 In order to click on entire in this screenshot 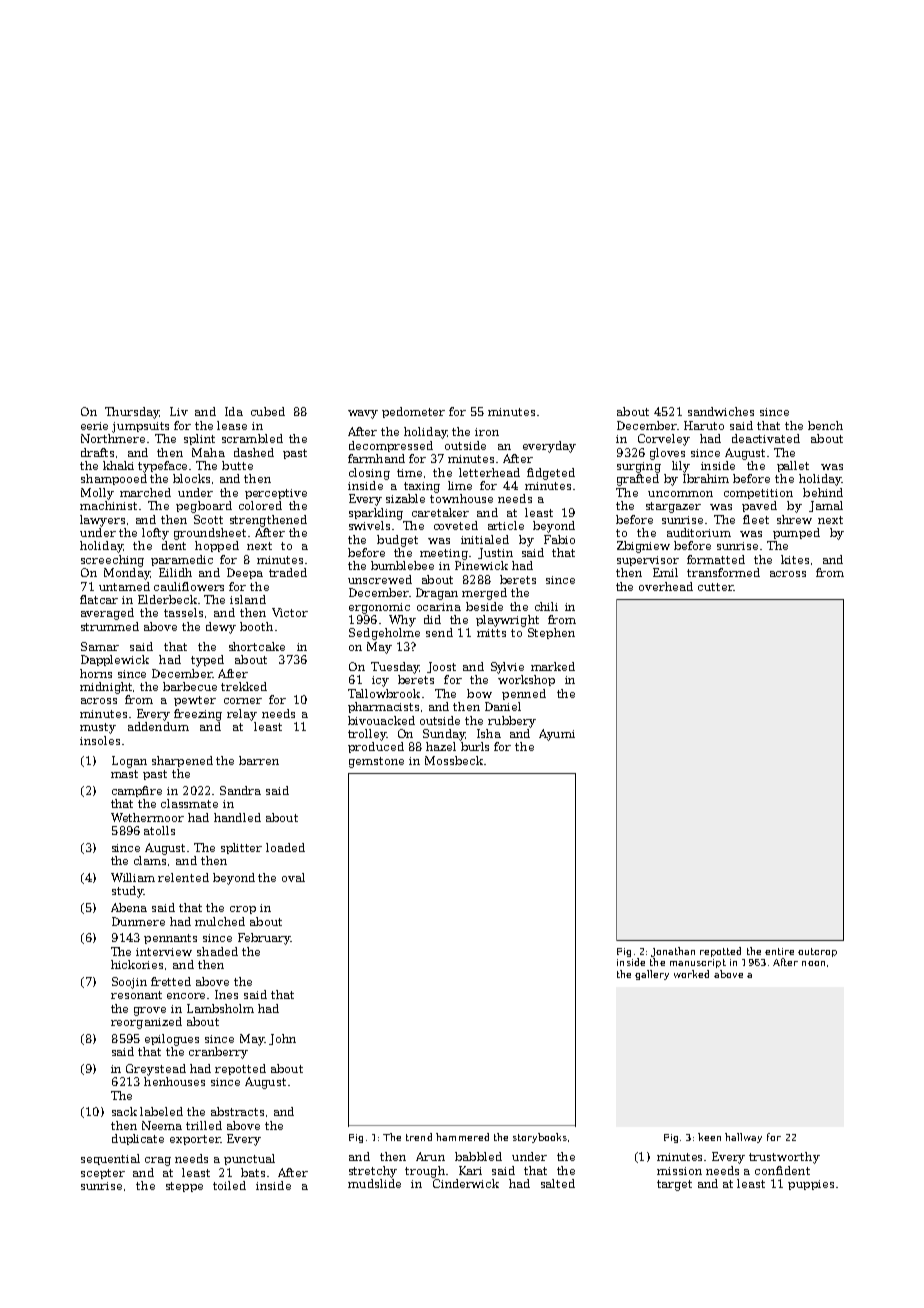, I will do `click(779, 951)`.
